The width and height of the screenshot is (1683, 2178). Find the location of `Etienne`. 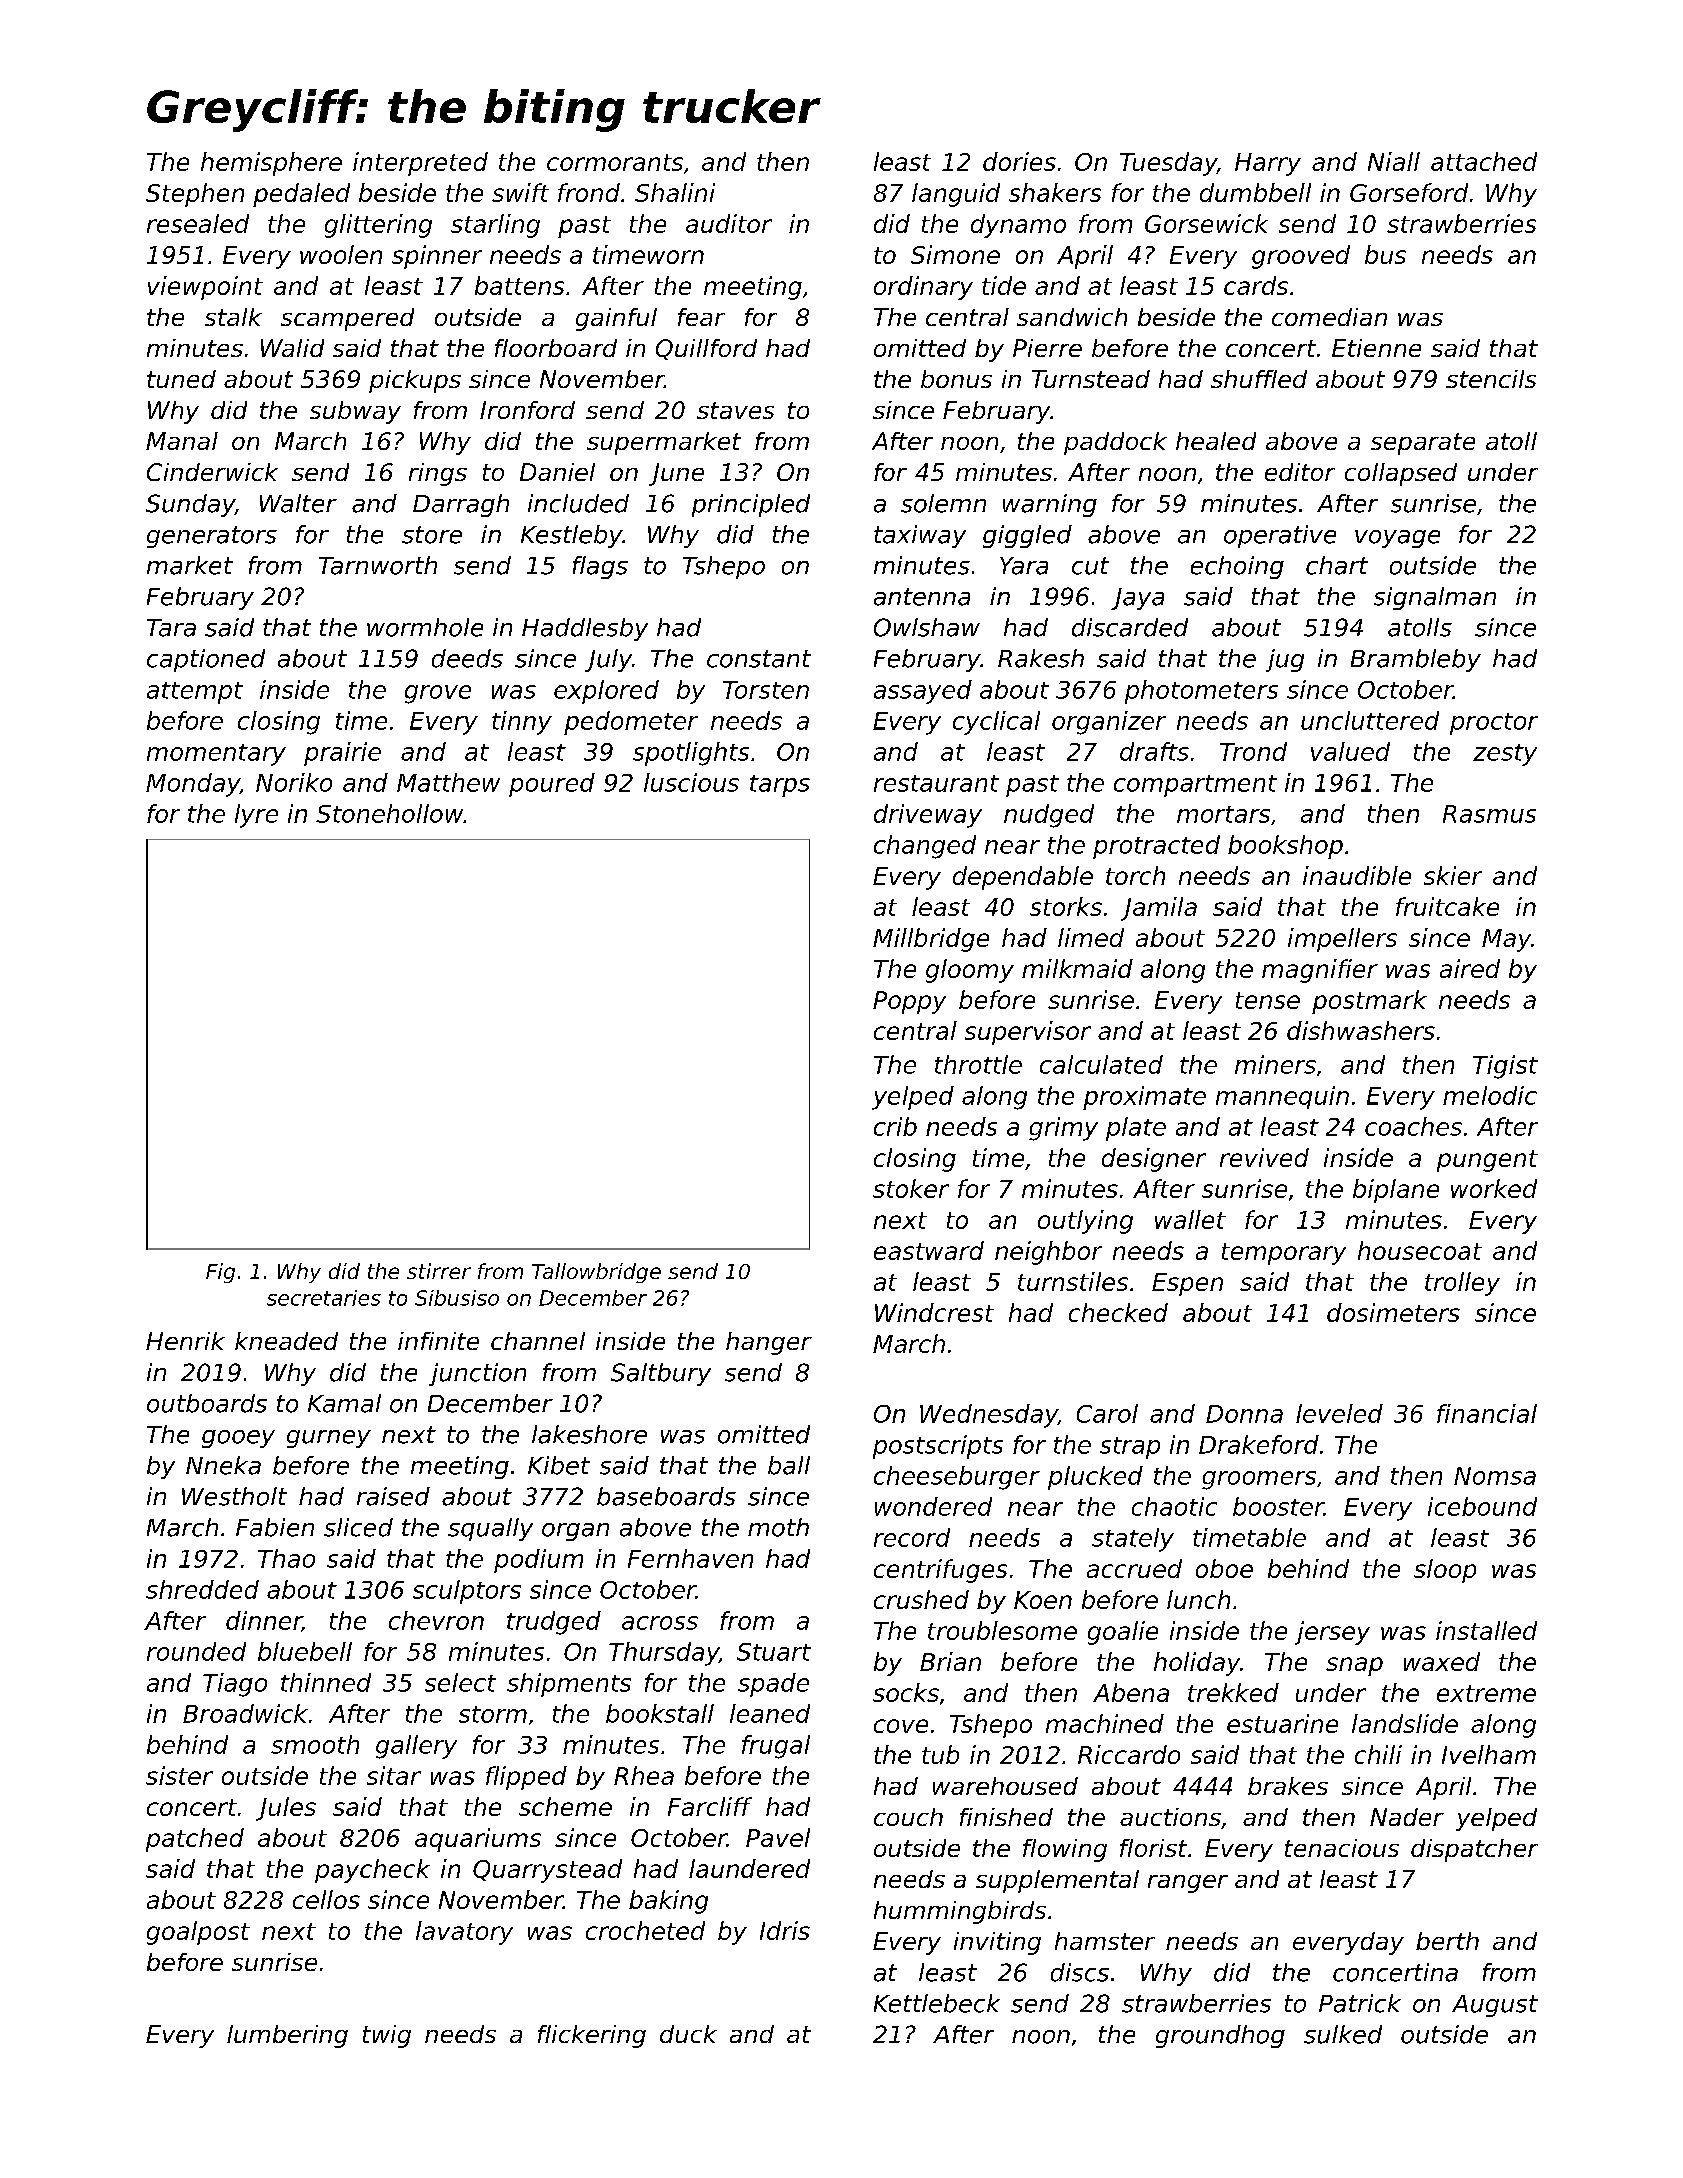

Etienne is located at coordinates (1376, 348).
